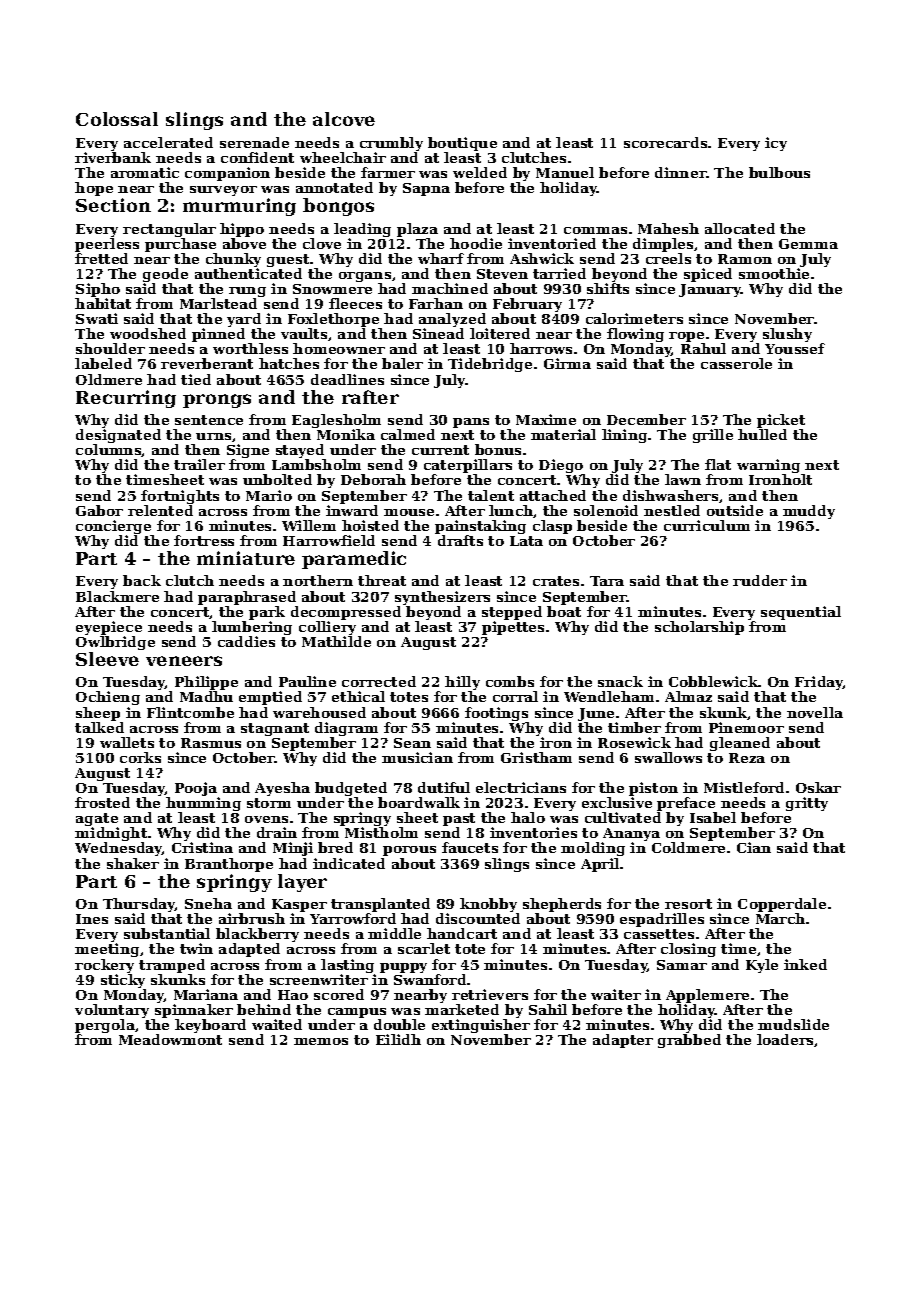  Describe the element at coordinates (199, 464) in the screenshot. I see `trailer` at that location.
